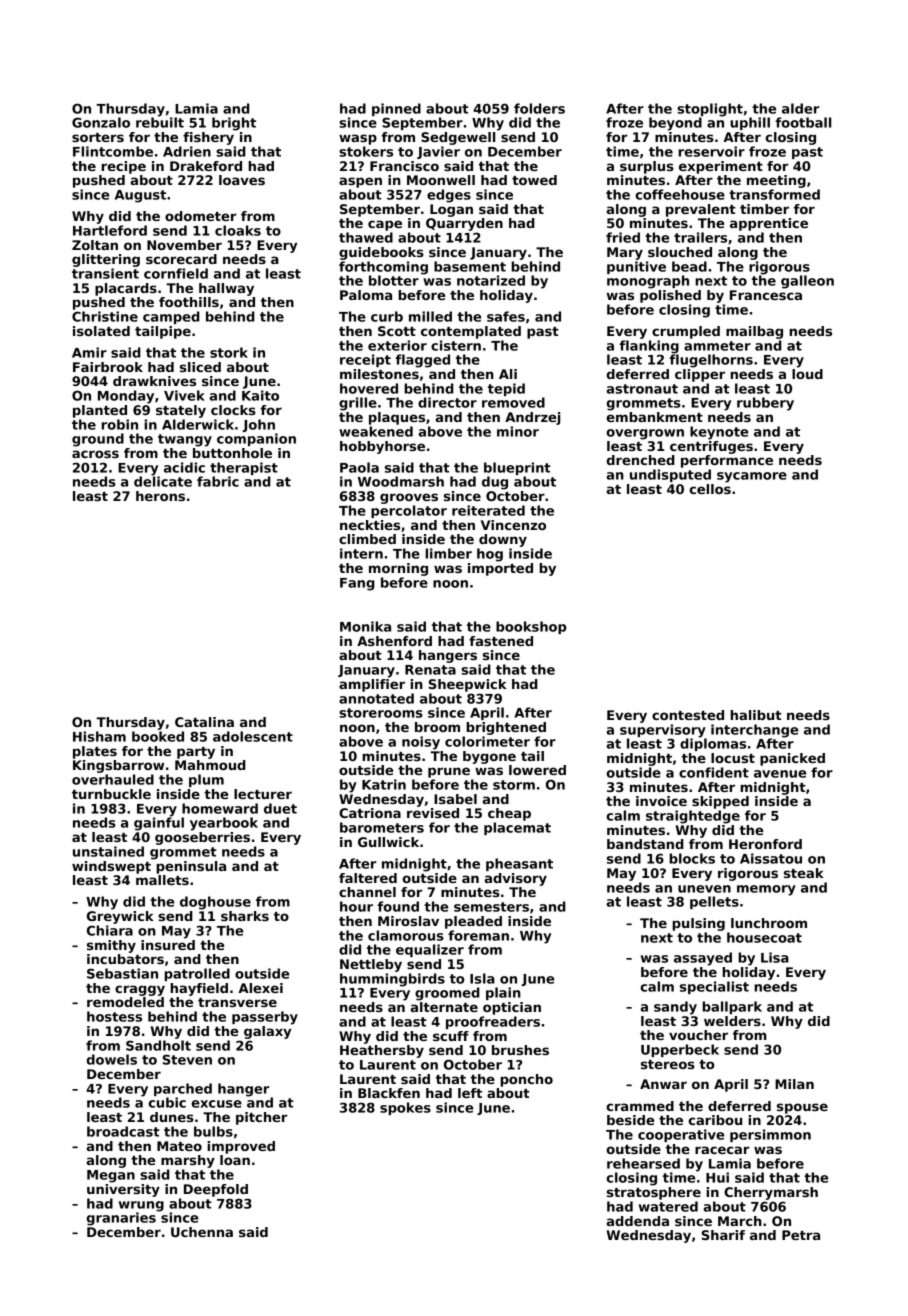  Describe the element at coordinates (383, 268) in the screenshot. I see `forthcoming` at that location.
